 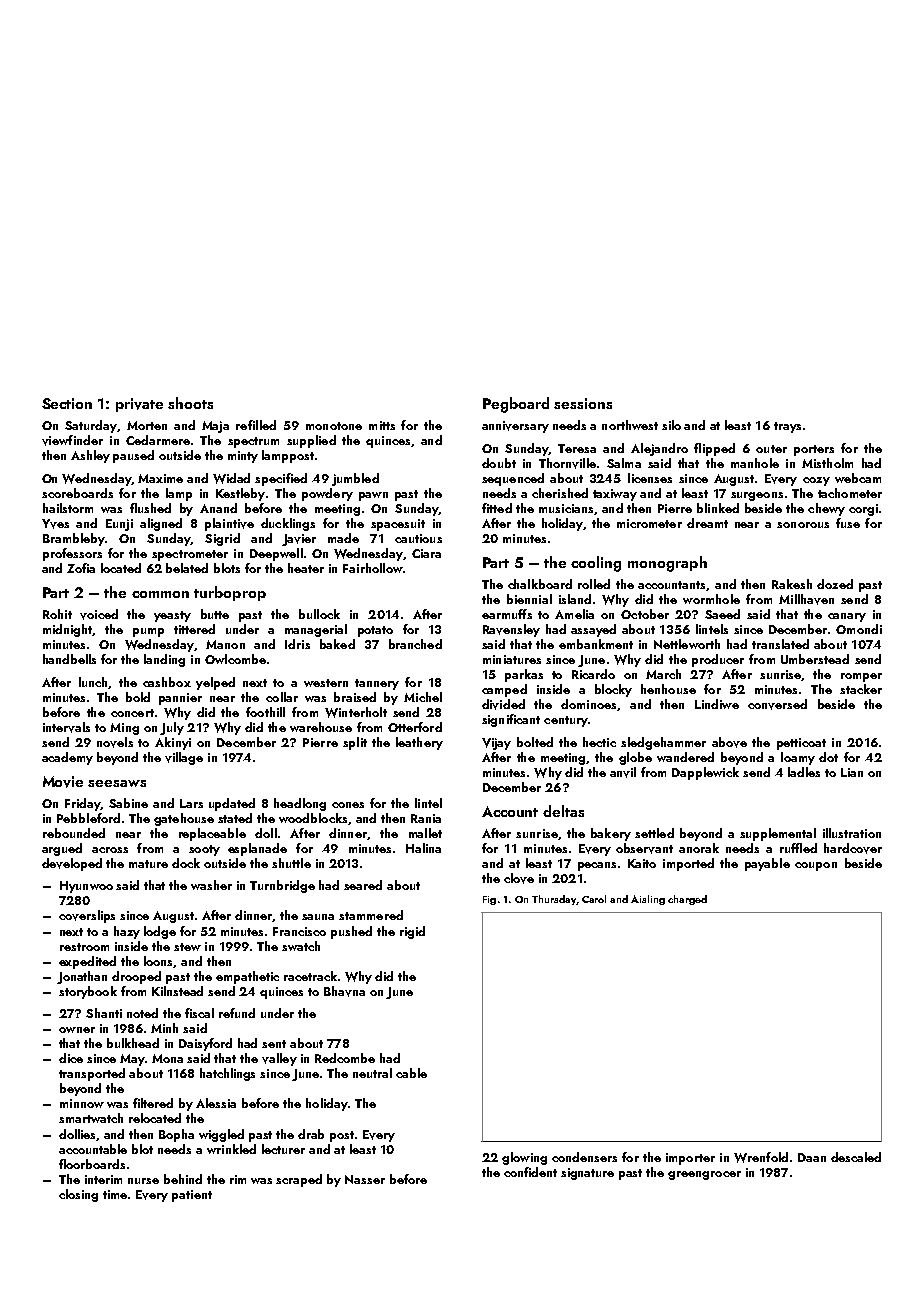 I want to click on leathery, so click(x=419, y=743).
